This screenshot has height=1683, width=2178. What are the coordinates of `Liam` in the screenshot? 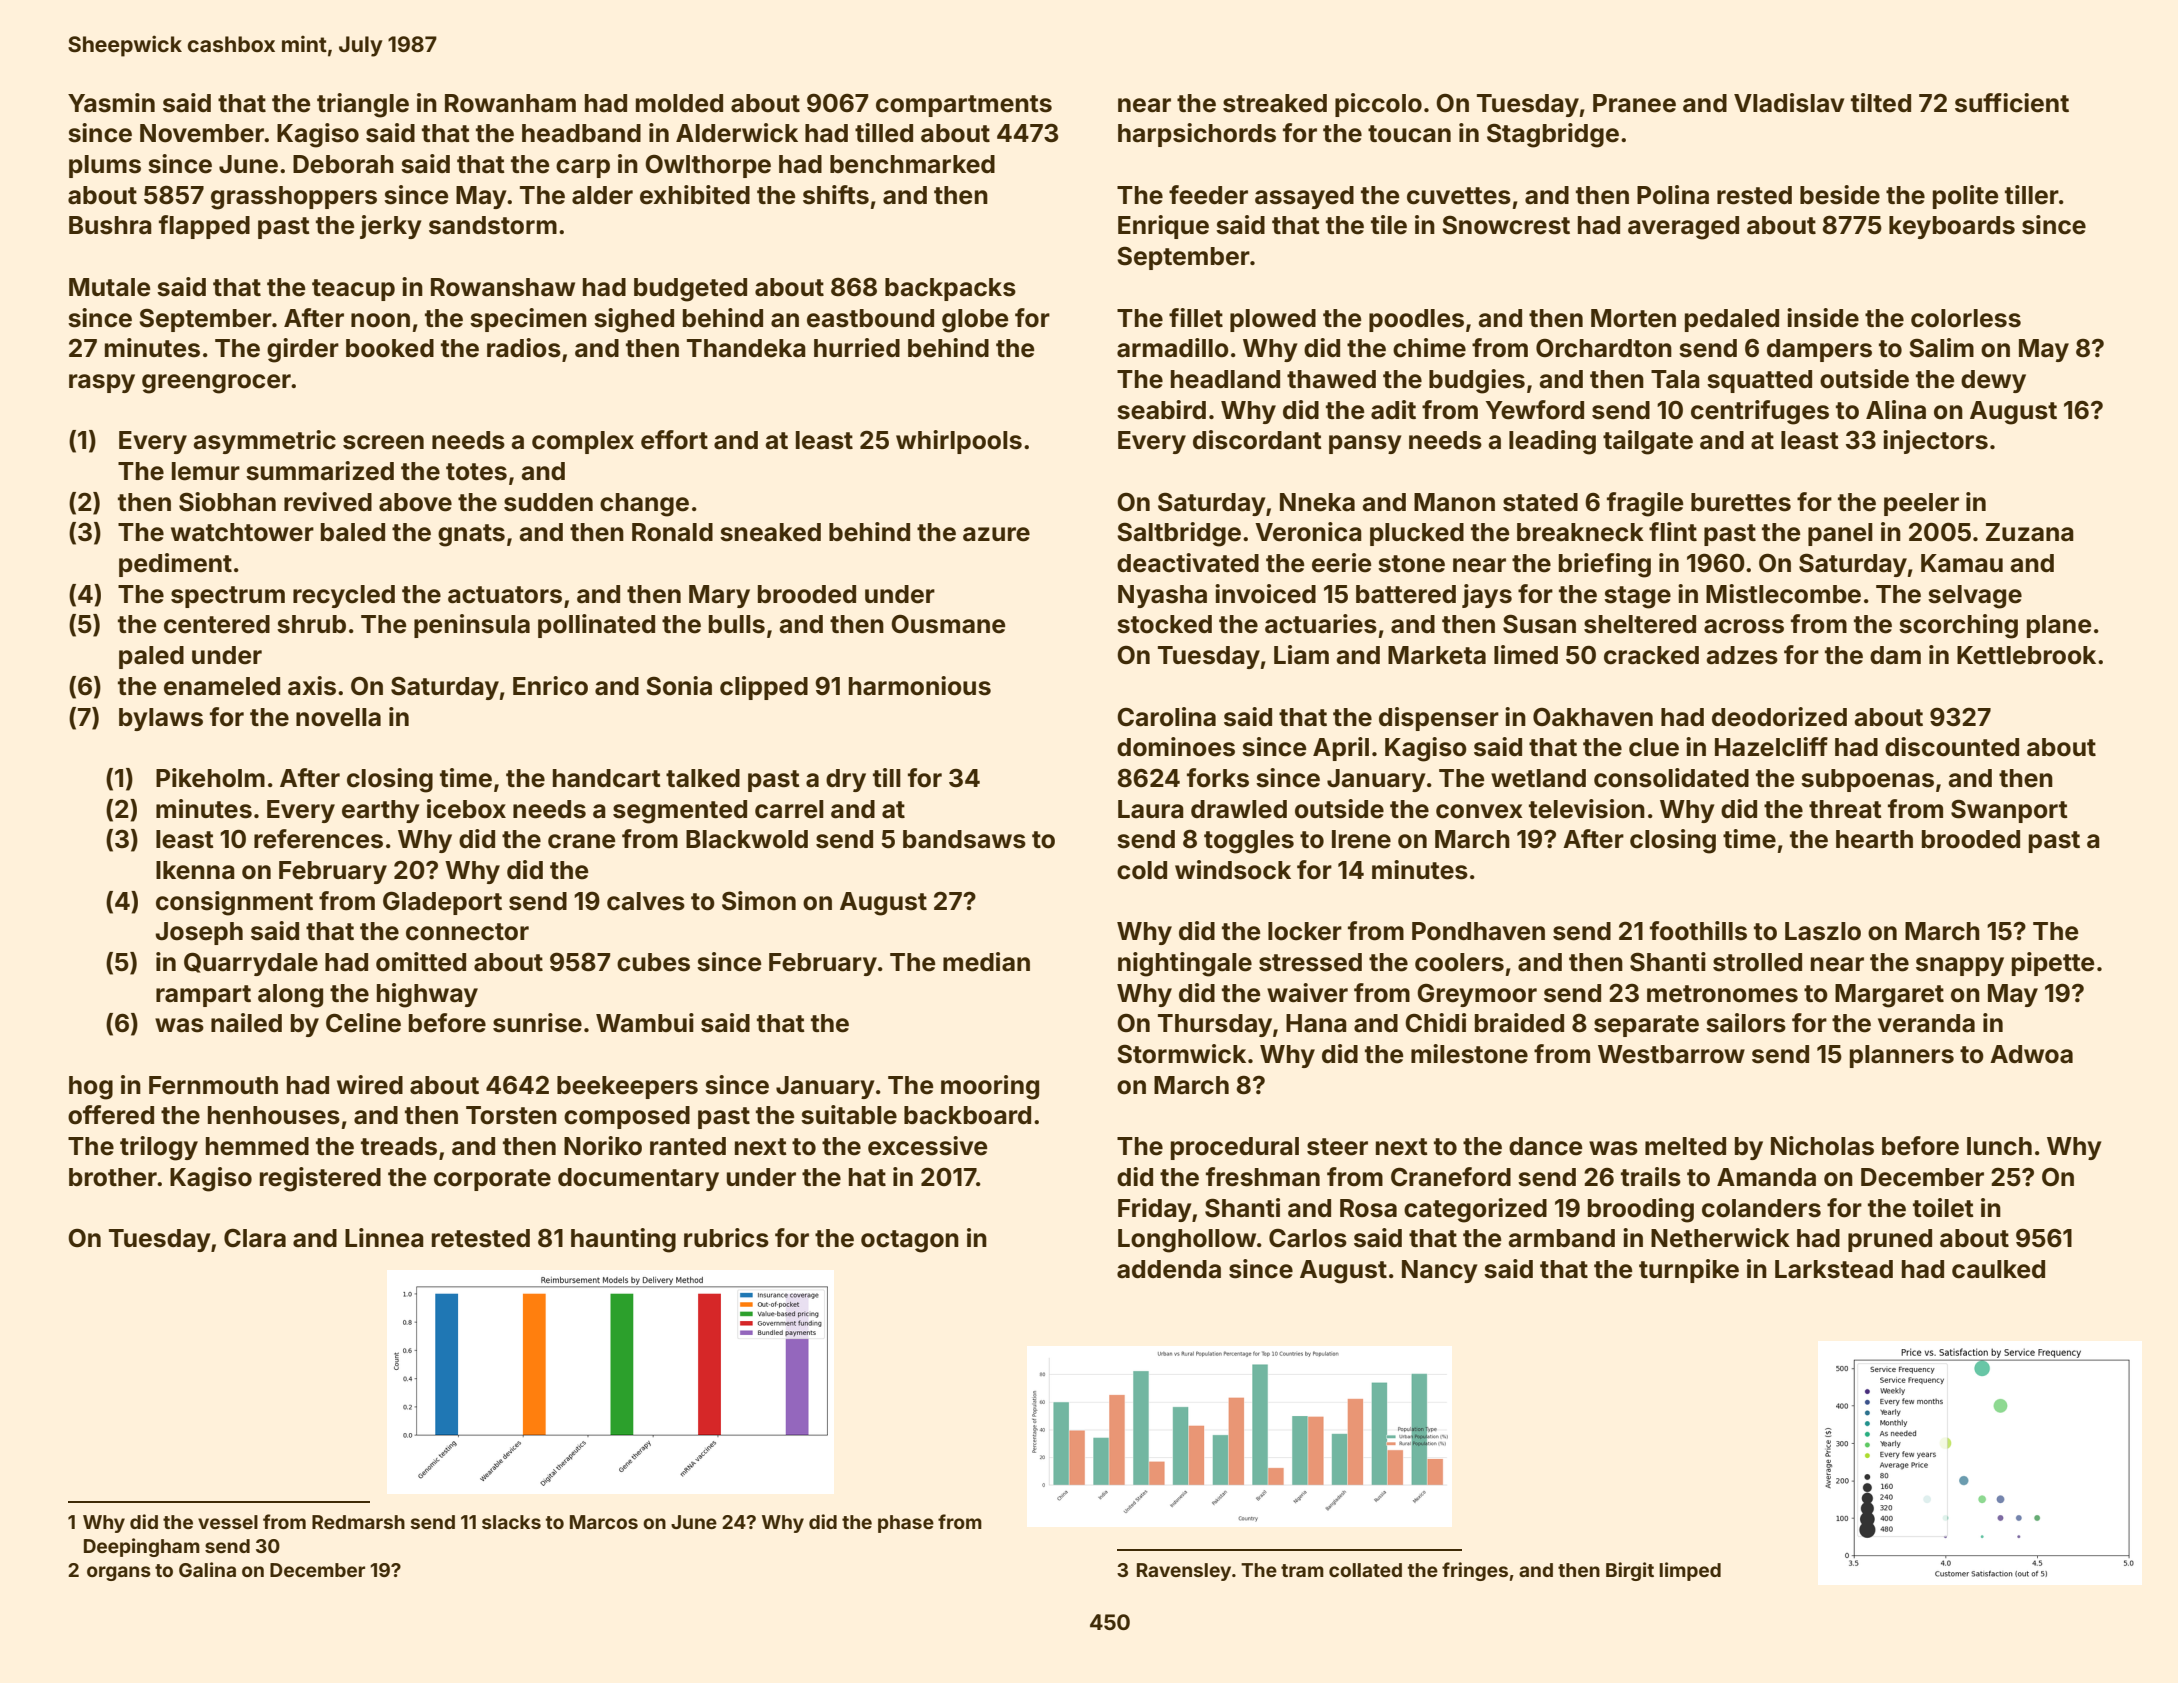 It's located at (1301, 655).
